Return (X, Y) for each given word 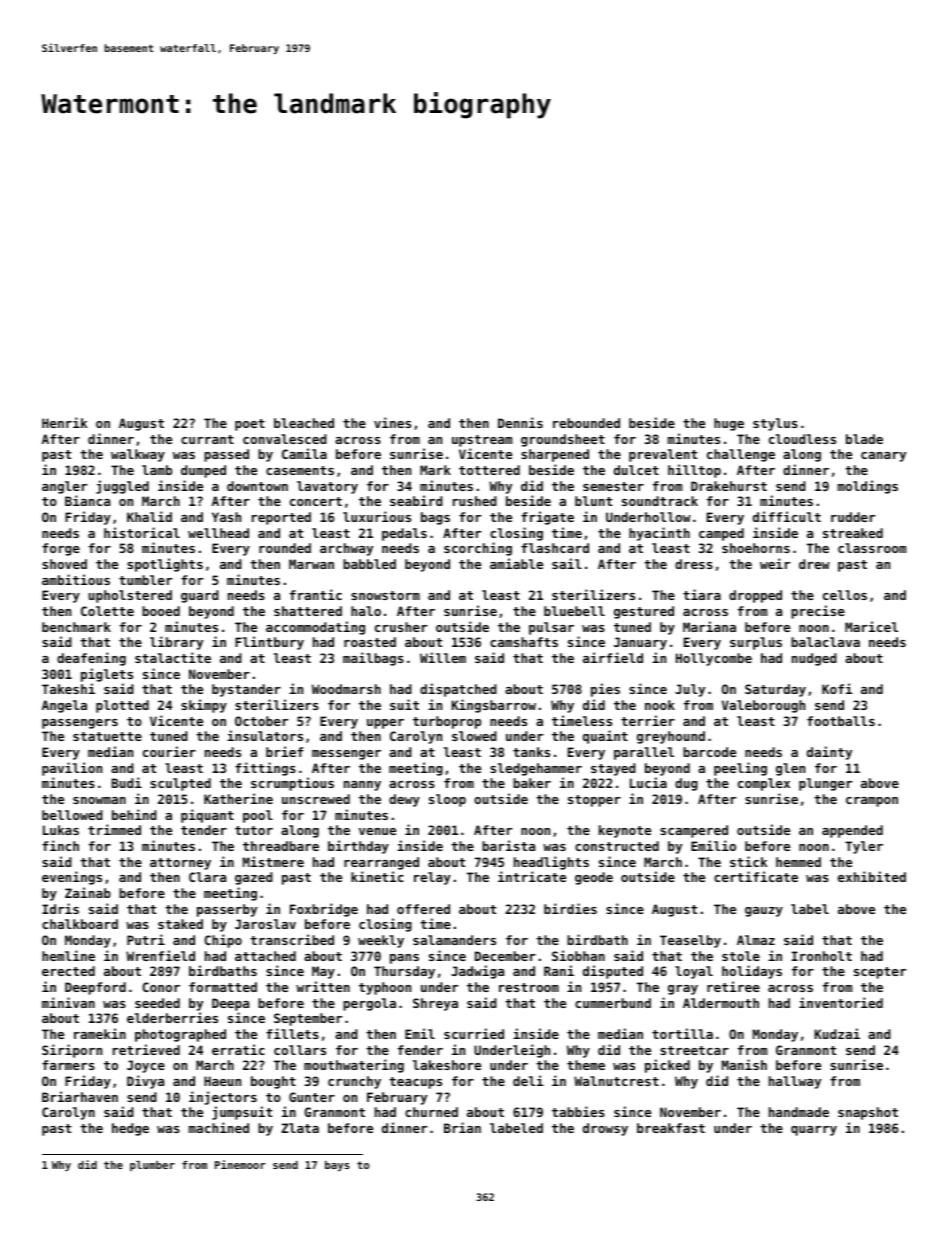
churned (431, 1112)
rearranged (381, 863)
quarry (814, 1131)
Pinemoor (240, 1164)
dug (686, 784)
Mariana (709, 626)
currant (207, 439)
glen (790, 769)
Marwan (311, 564)
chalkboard (80, 924)
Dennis (520, 422)
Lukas (61, 830)
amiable (516, 563)
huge (729, 424)
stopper (594, 801)
